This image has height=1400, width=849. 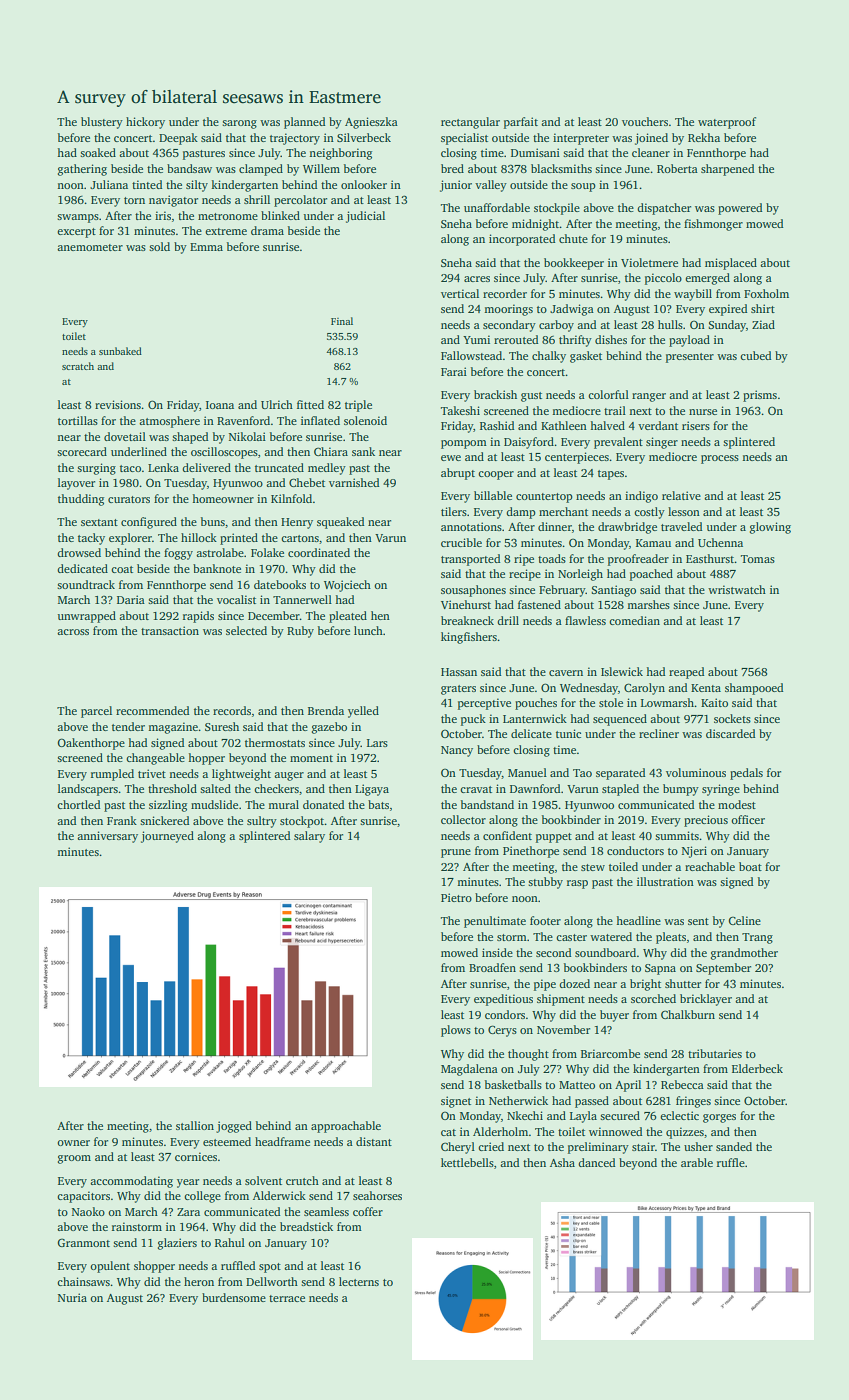 I want to click on blustery, so click(x=102, y=123).
